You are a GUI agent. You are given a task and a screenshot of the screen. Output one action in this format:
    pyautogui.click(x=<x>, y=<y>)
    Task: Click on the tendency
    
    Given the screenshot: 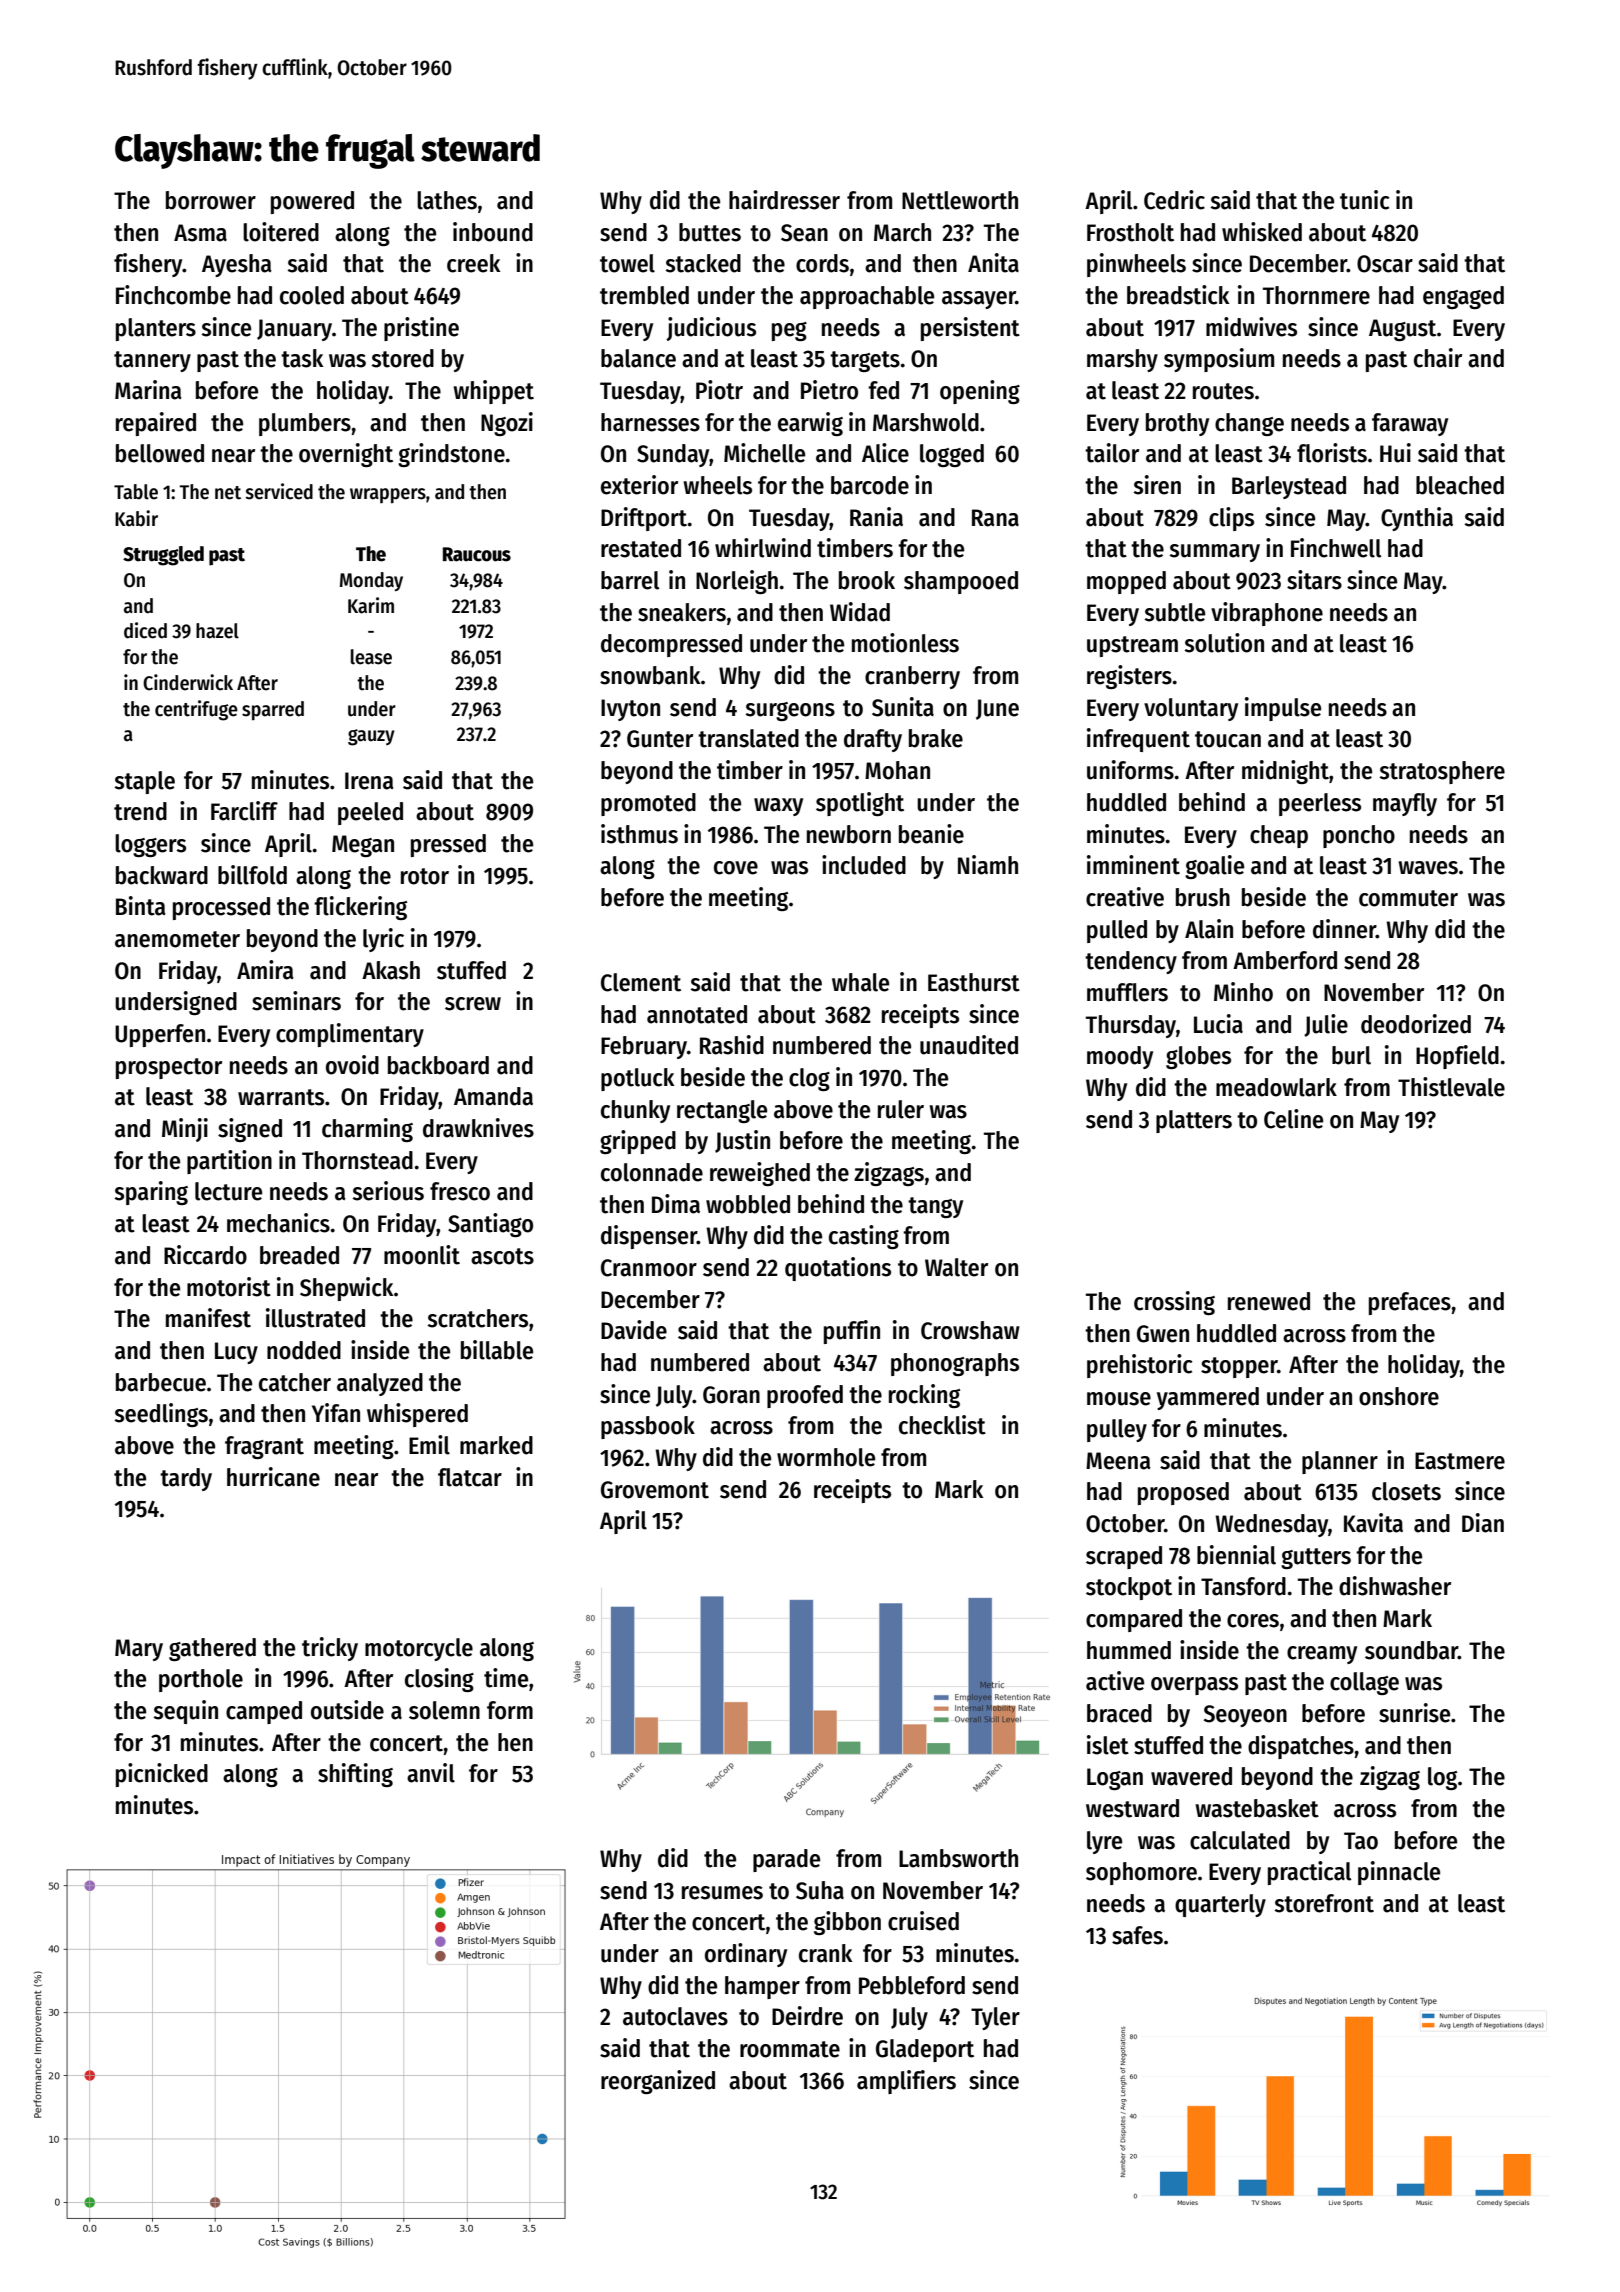 What is the action you would take?
    pyautogui.click(x=1131, y=962)
